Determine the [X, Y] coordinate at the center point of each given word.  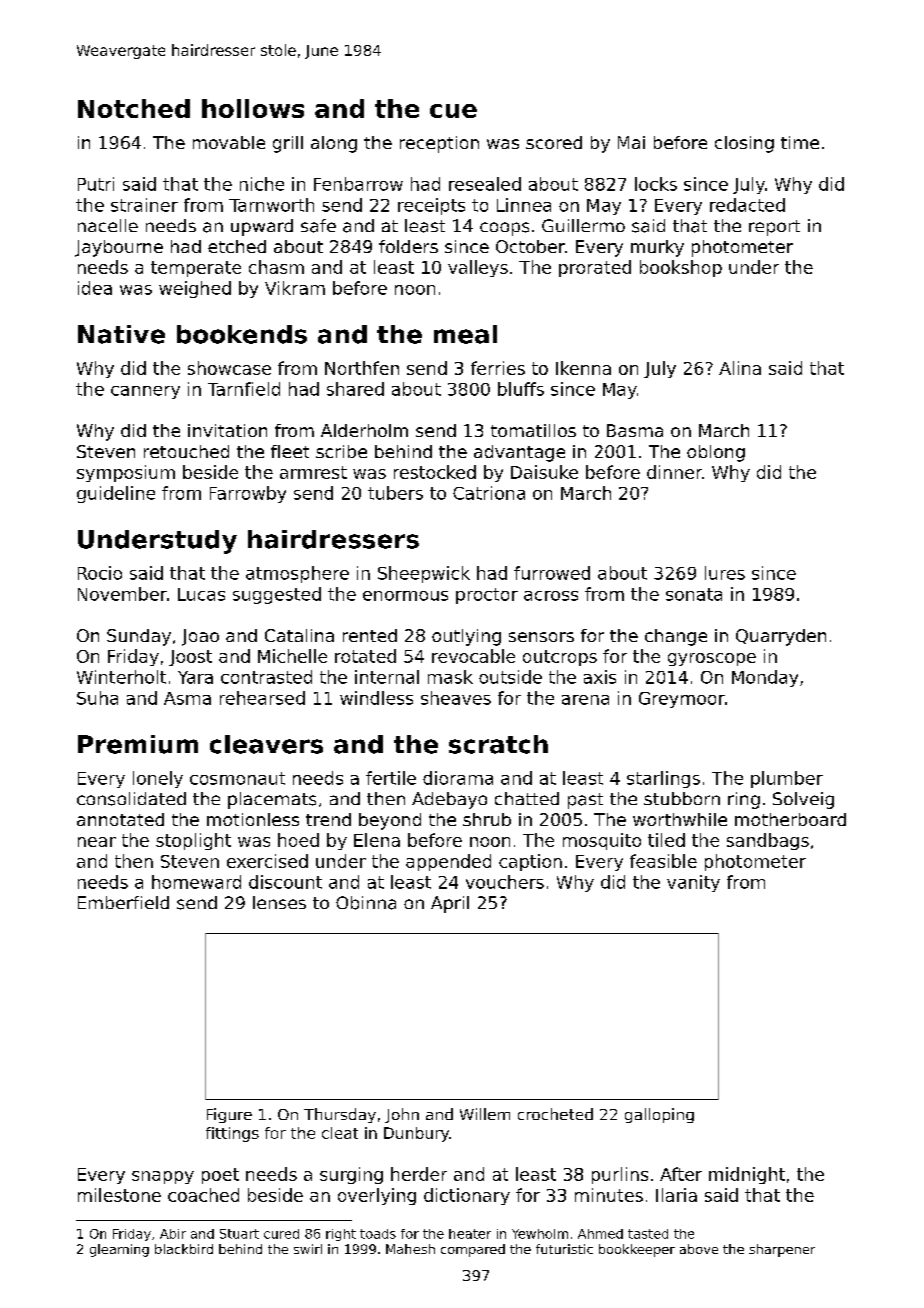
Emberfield [123, 902]
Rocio [100, 573]
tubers [395, 493]
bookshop [681, 268]
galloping [659, 1115]
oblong [716, 453]
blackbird [184, 1249]
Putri [96, 184]
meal [465, 334]
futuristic [564, 1249]
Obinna [366, 903]
